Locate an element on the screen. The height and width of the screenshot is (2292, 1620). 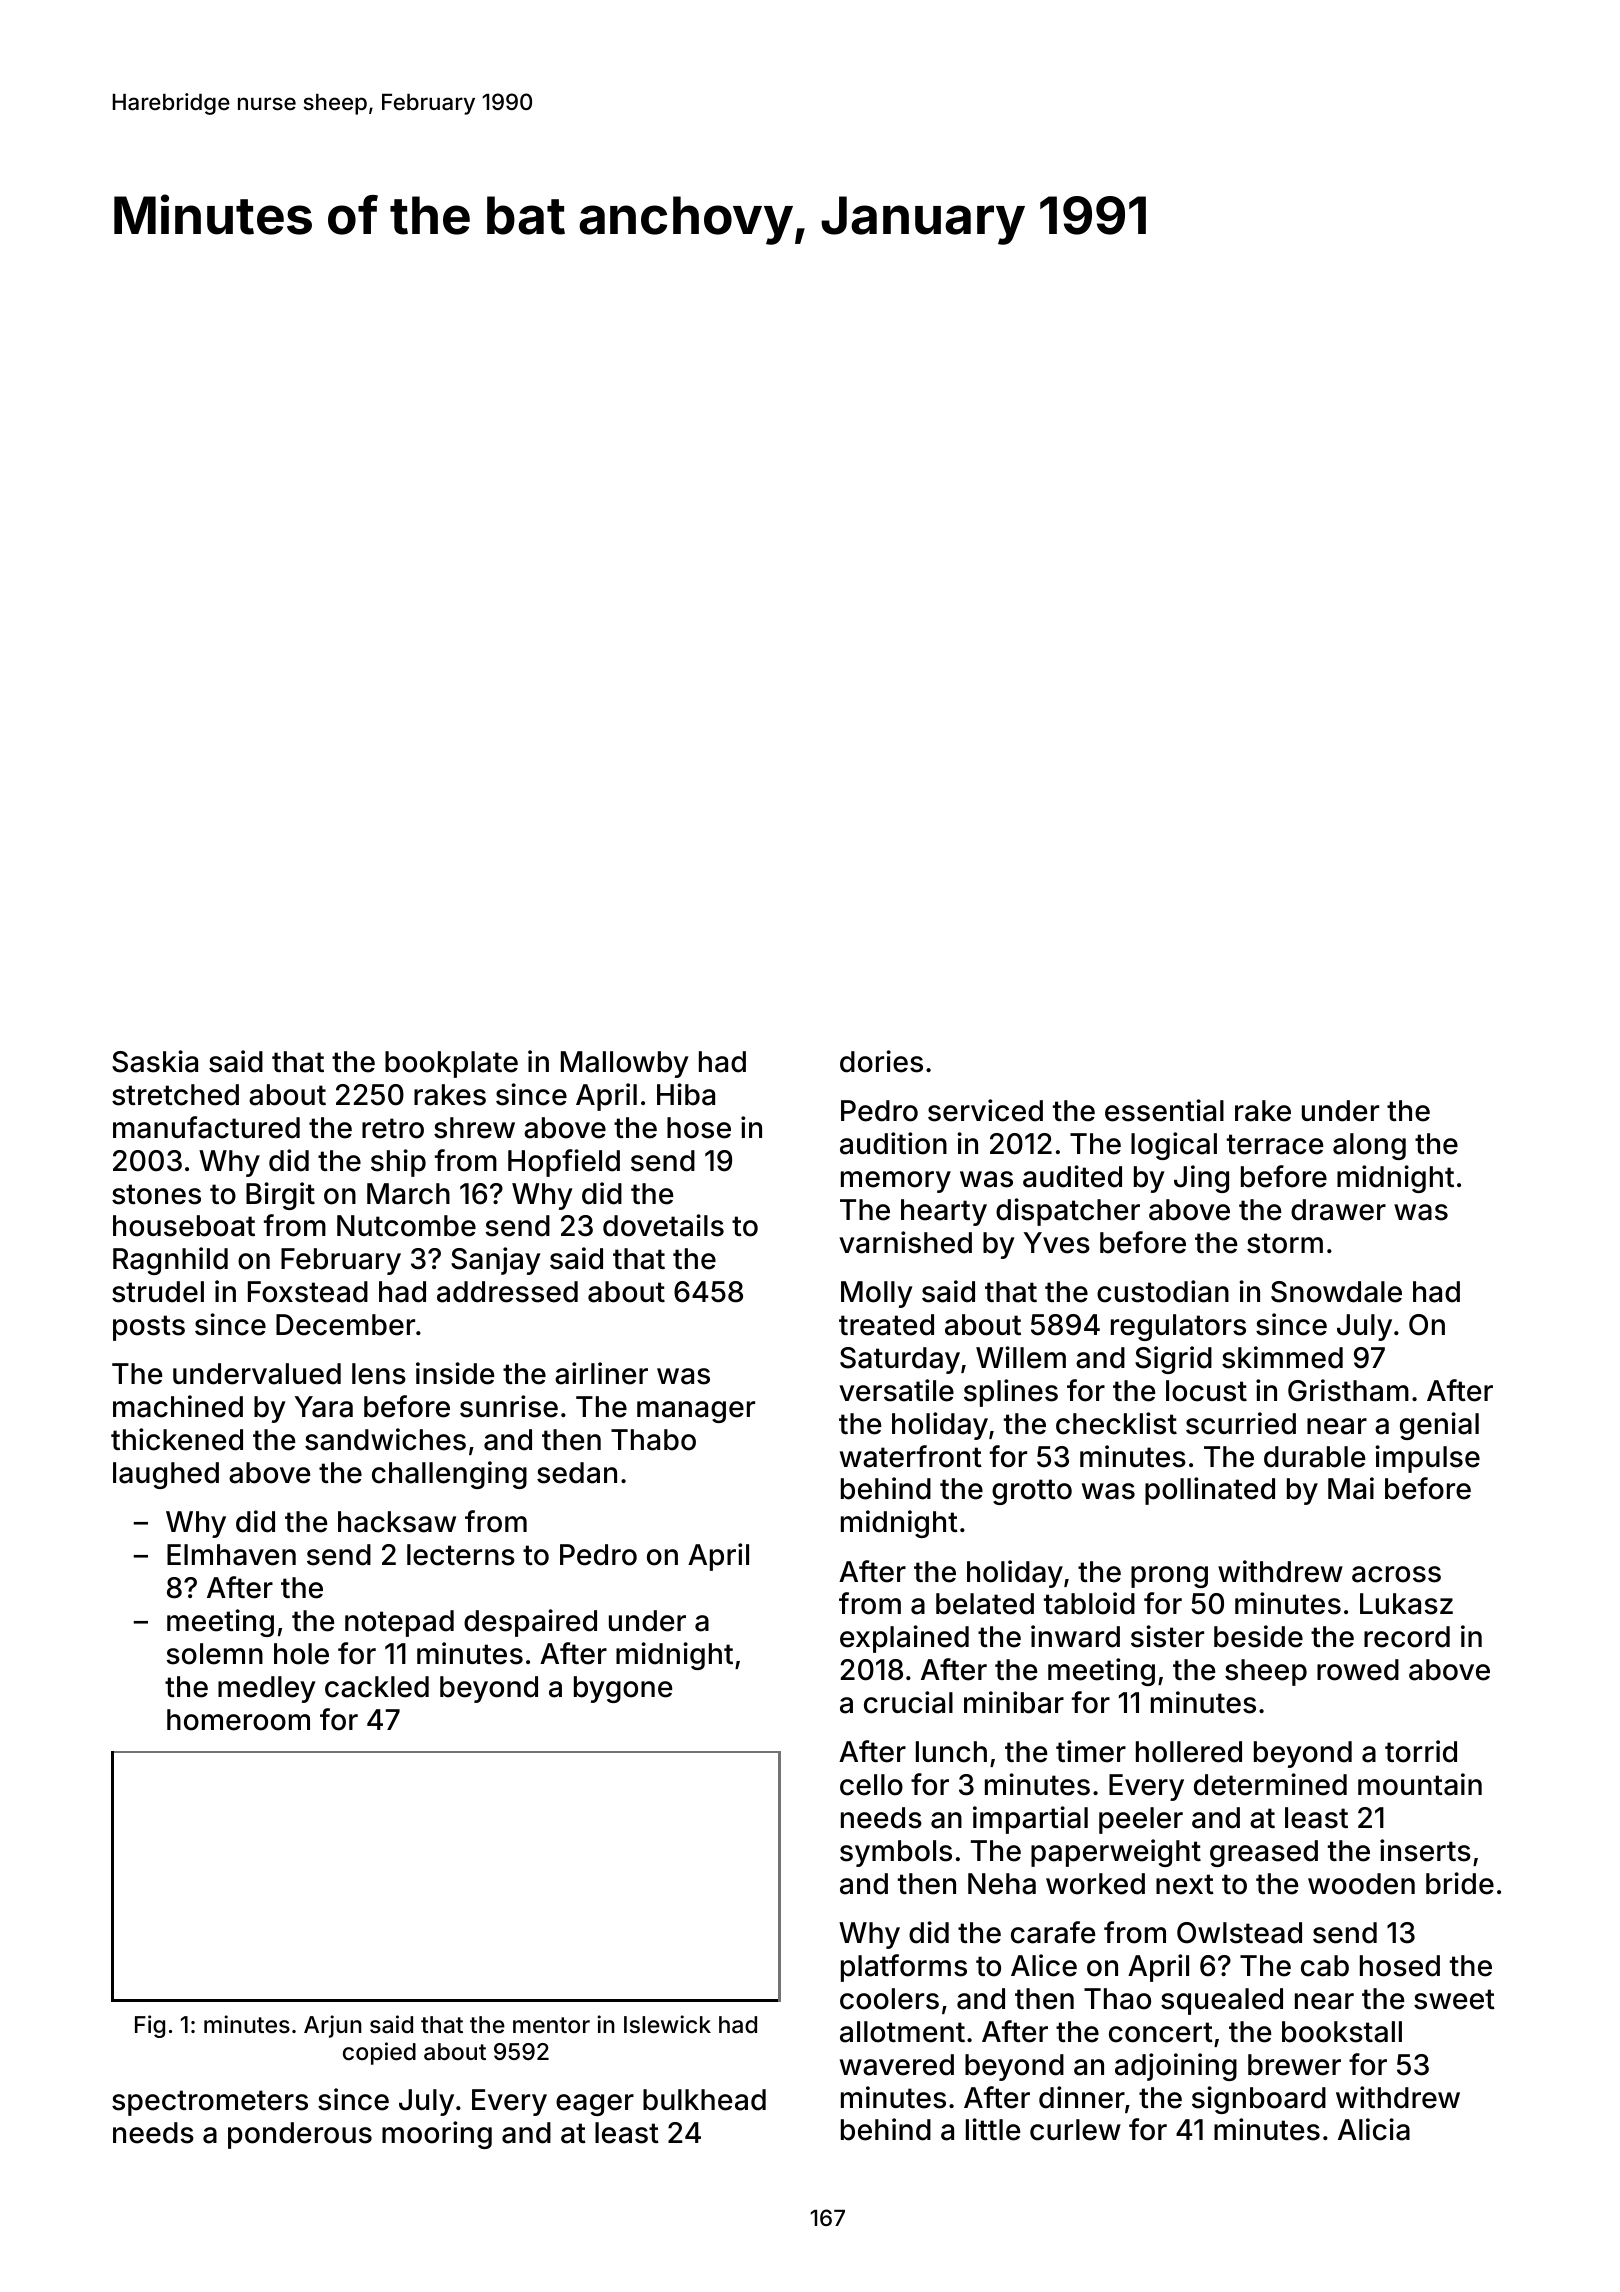
Hopfield is located at coordinates (564, 1163).
